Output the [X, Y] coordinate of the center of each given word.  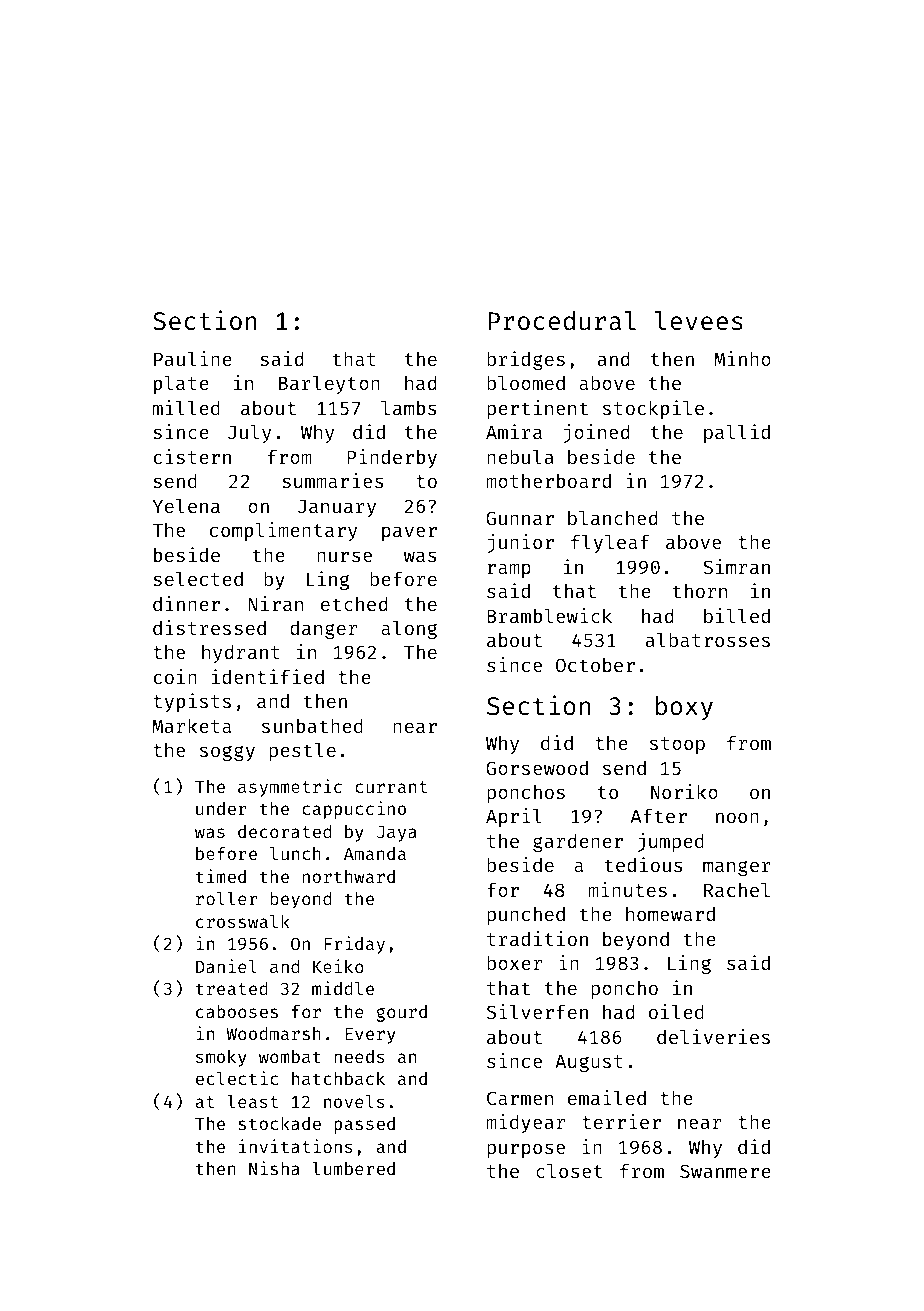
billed [737, 615]
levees [699, 321]
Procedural [562, 321]
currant [391, 787]
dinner [186, 603]
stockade [279, 1123]
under [221, 808]
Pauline [193, 358]
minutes [627, 889]
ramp [509, 570]
